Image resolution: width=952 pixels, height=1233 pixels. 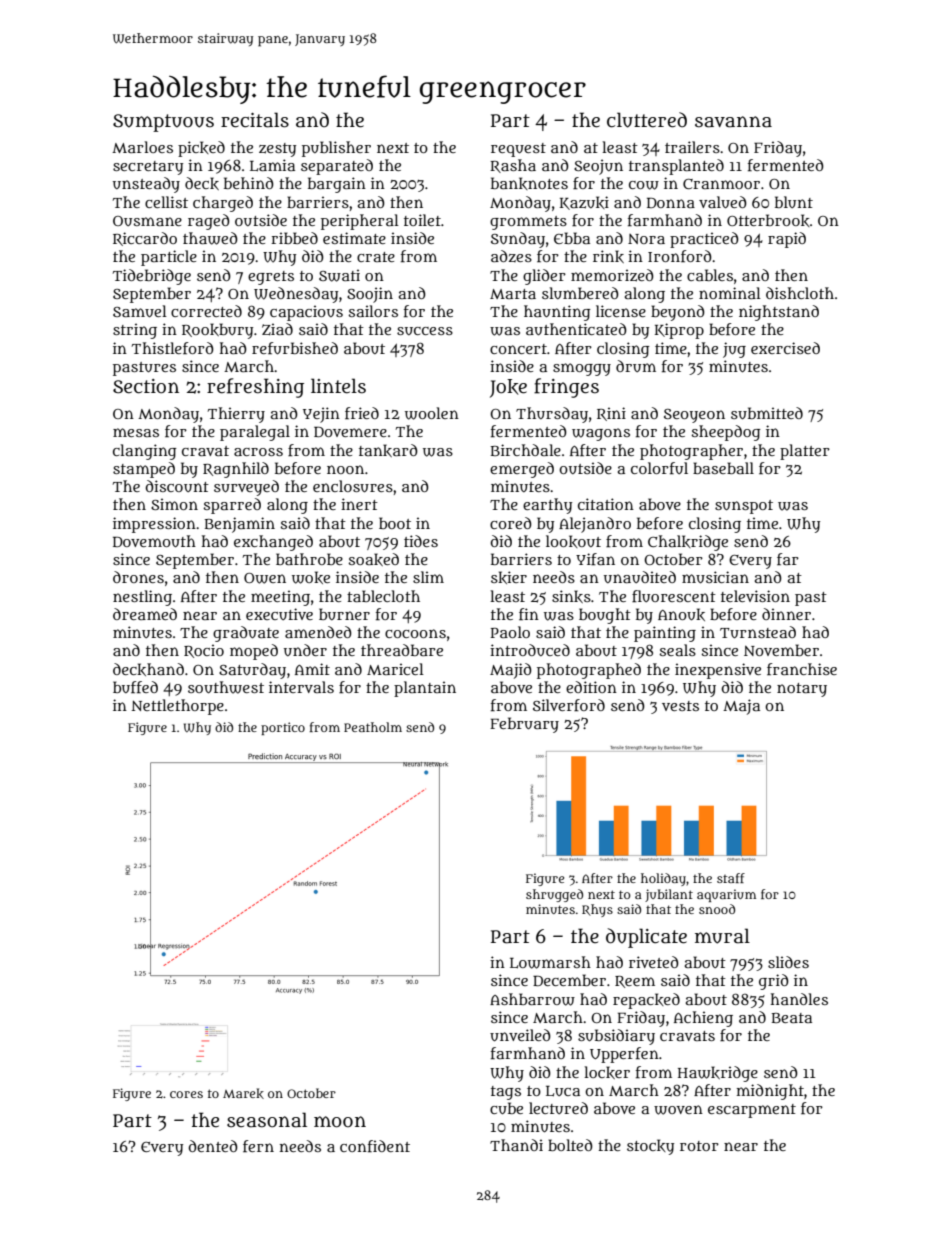 What do you see at coordinates (373, 727) in the image?
I see `Peatholm` at bounding box center [373, 727].
